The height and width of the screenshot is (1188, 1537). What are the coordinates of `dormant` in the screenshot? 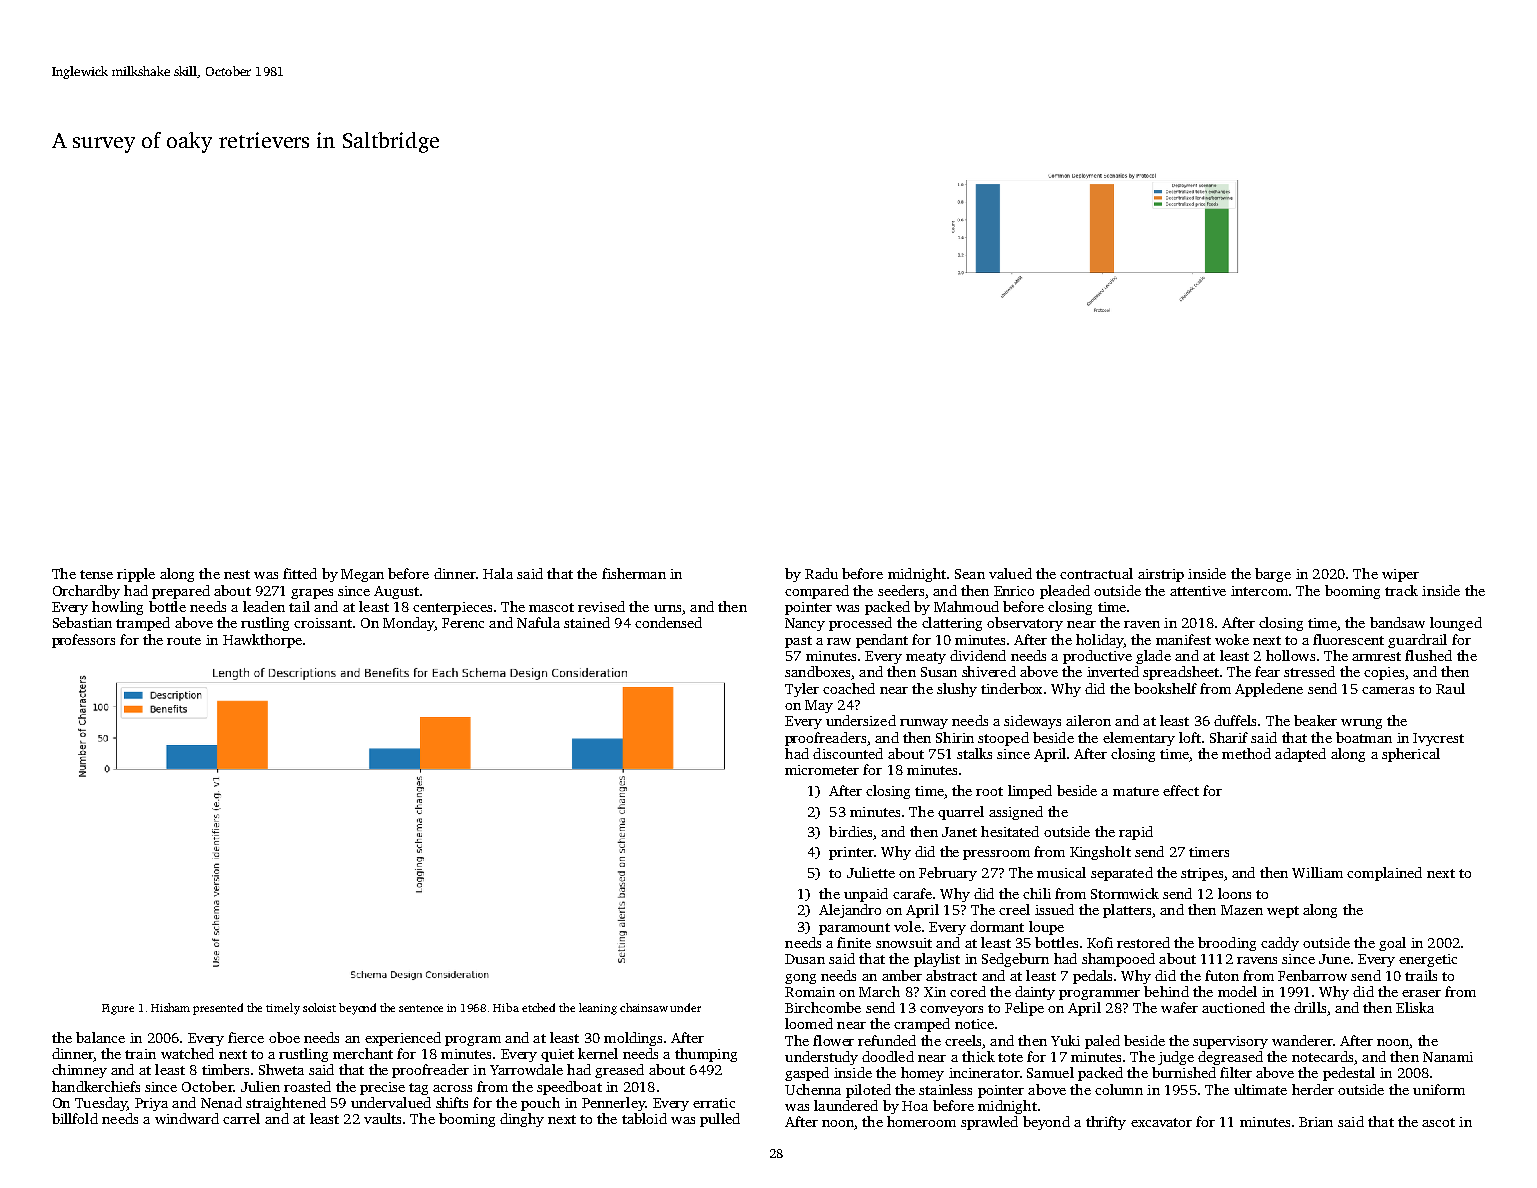 It's located at (997, 926).
